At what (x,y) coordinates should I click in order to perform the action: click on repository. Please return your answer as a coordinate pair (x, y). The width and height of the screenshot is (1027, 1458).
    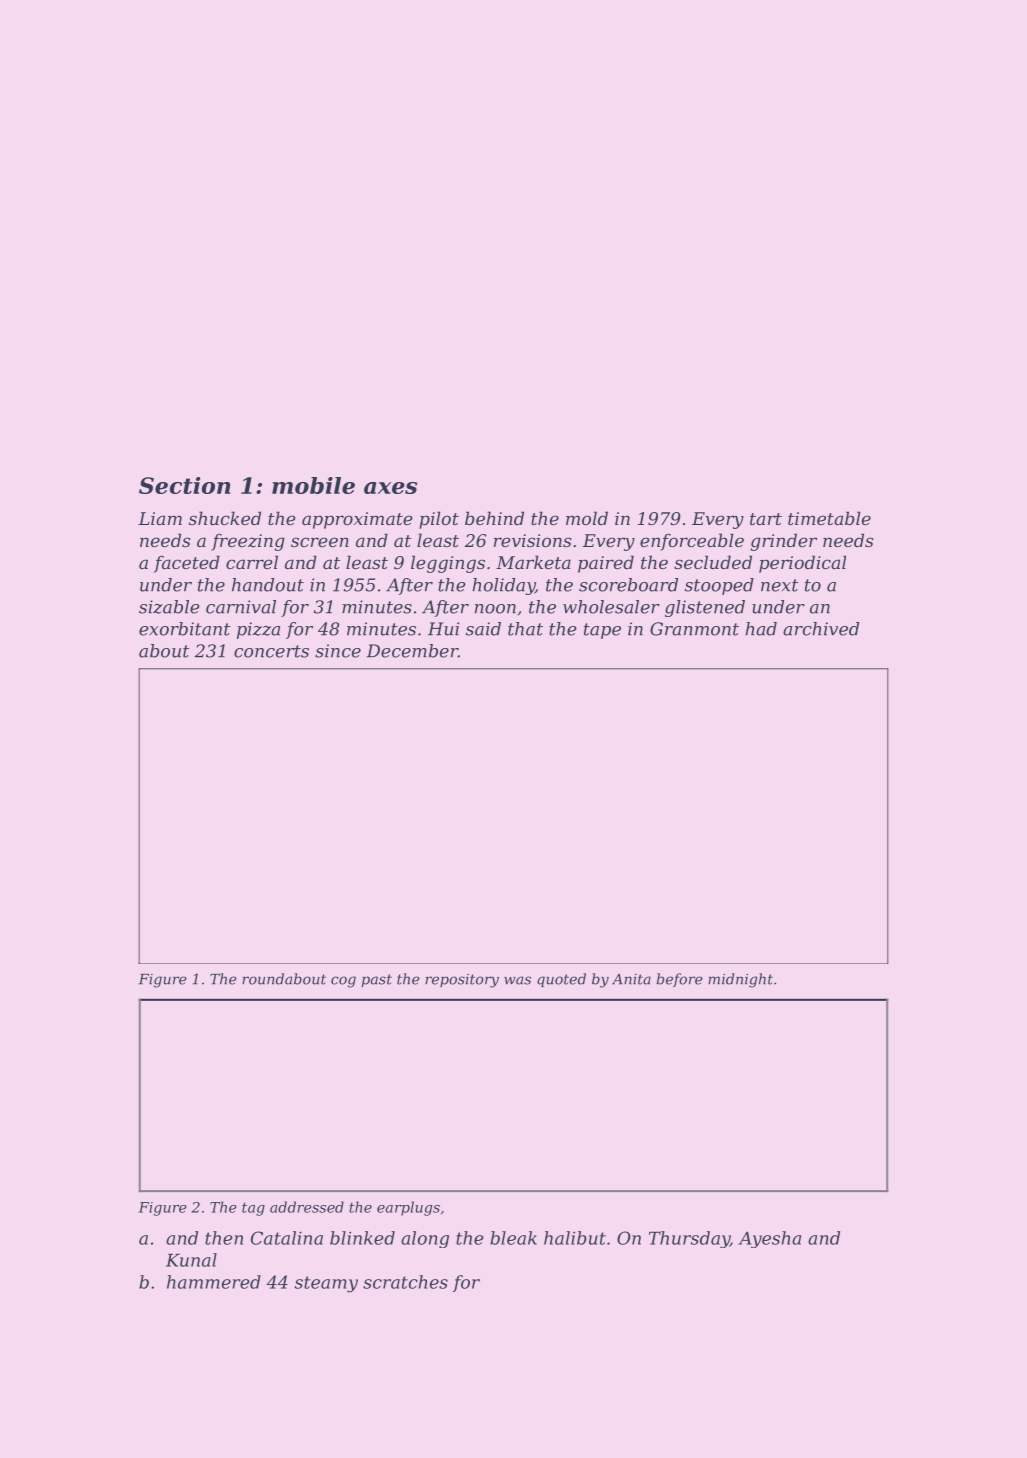
    Looking at the image, I should click on (462, 981).
